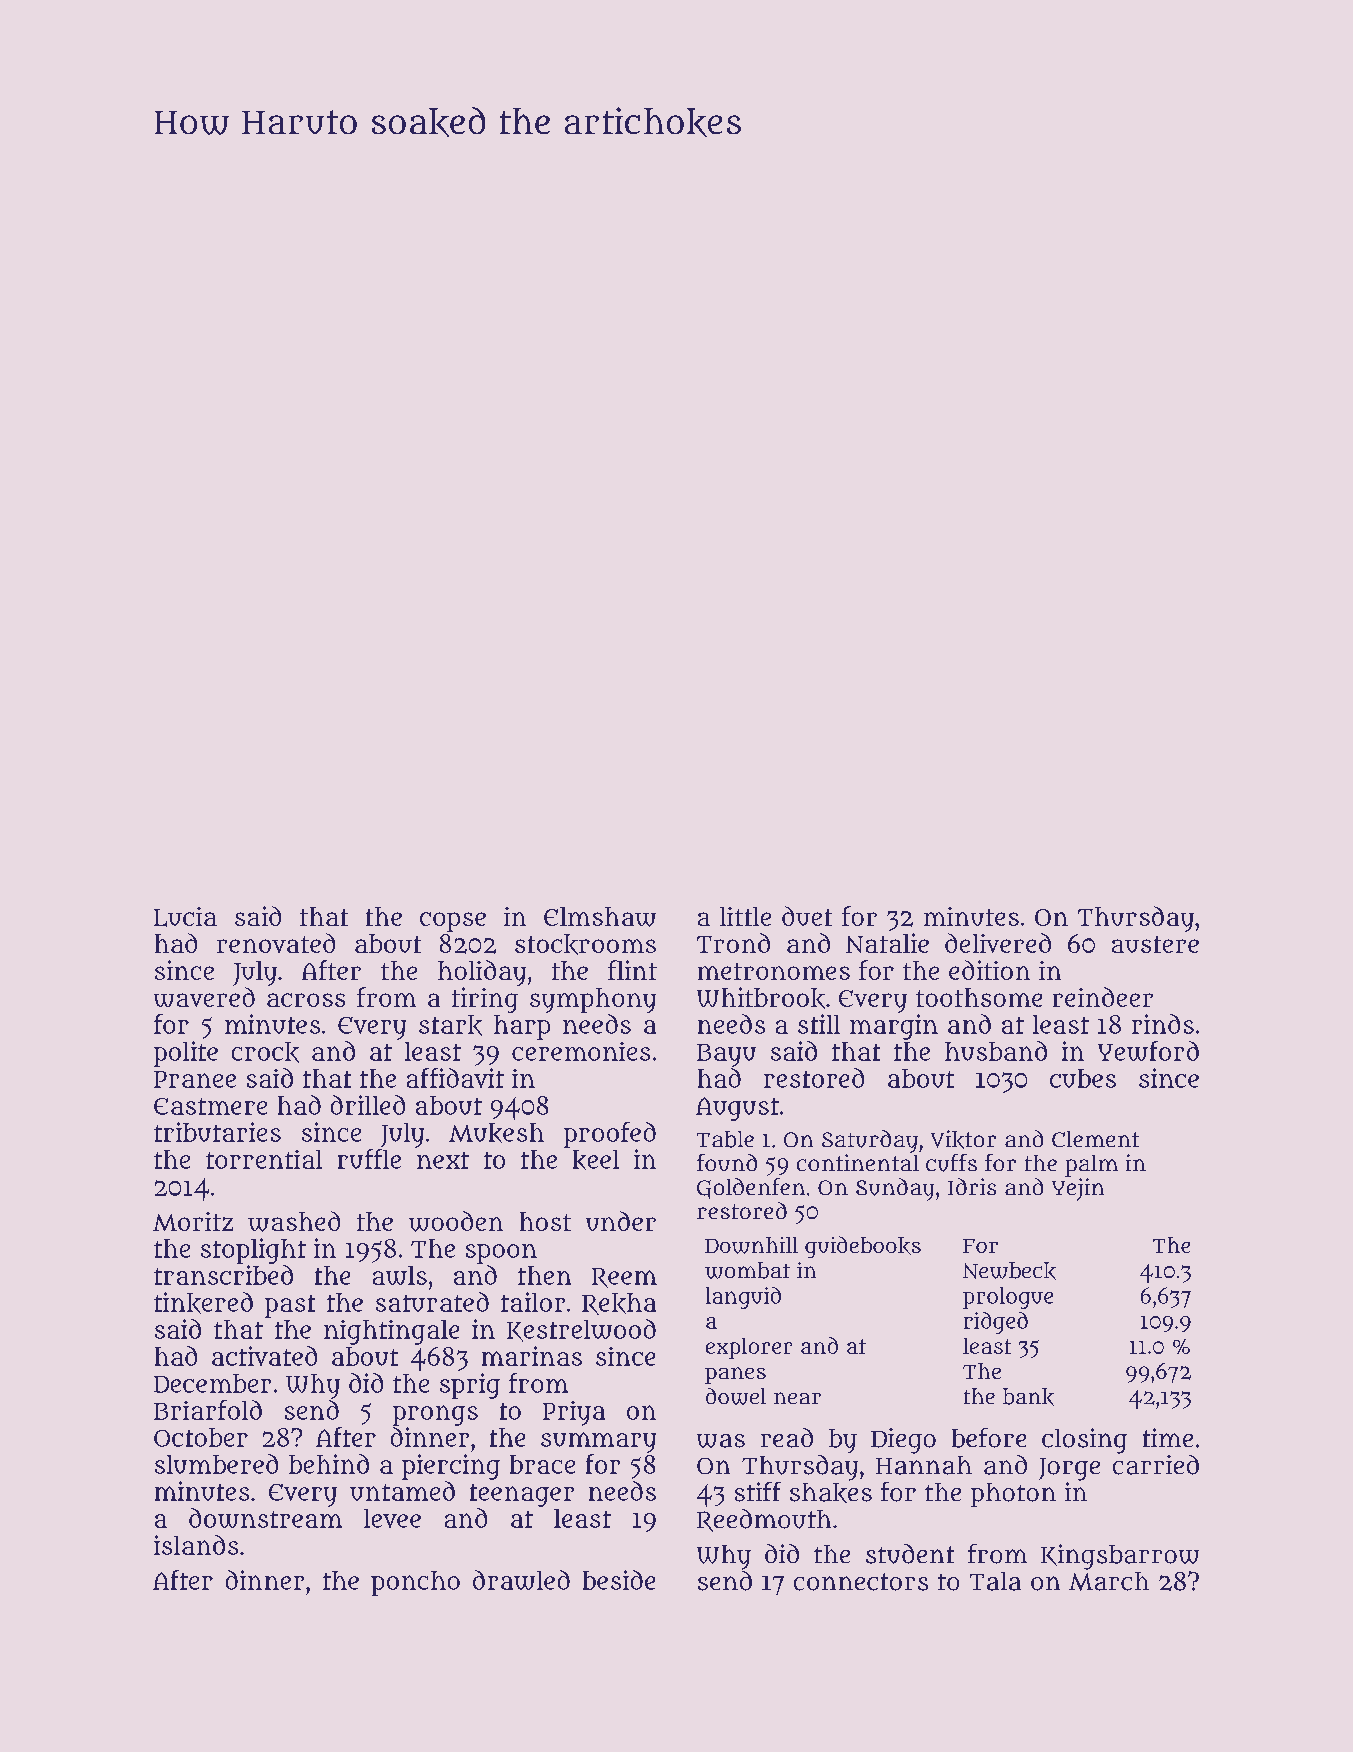 This document has width=1353, height=1752. What do you see at coordinates (201, 1437) in the document?
I see `October` at bounding box center [201, 1437].
